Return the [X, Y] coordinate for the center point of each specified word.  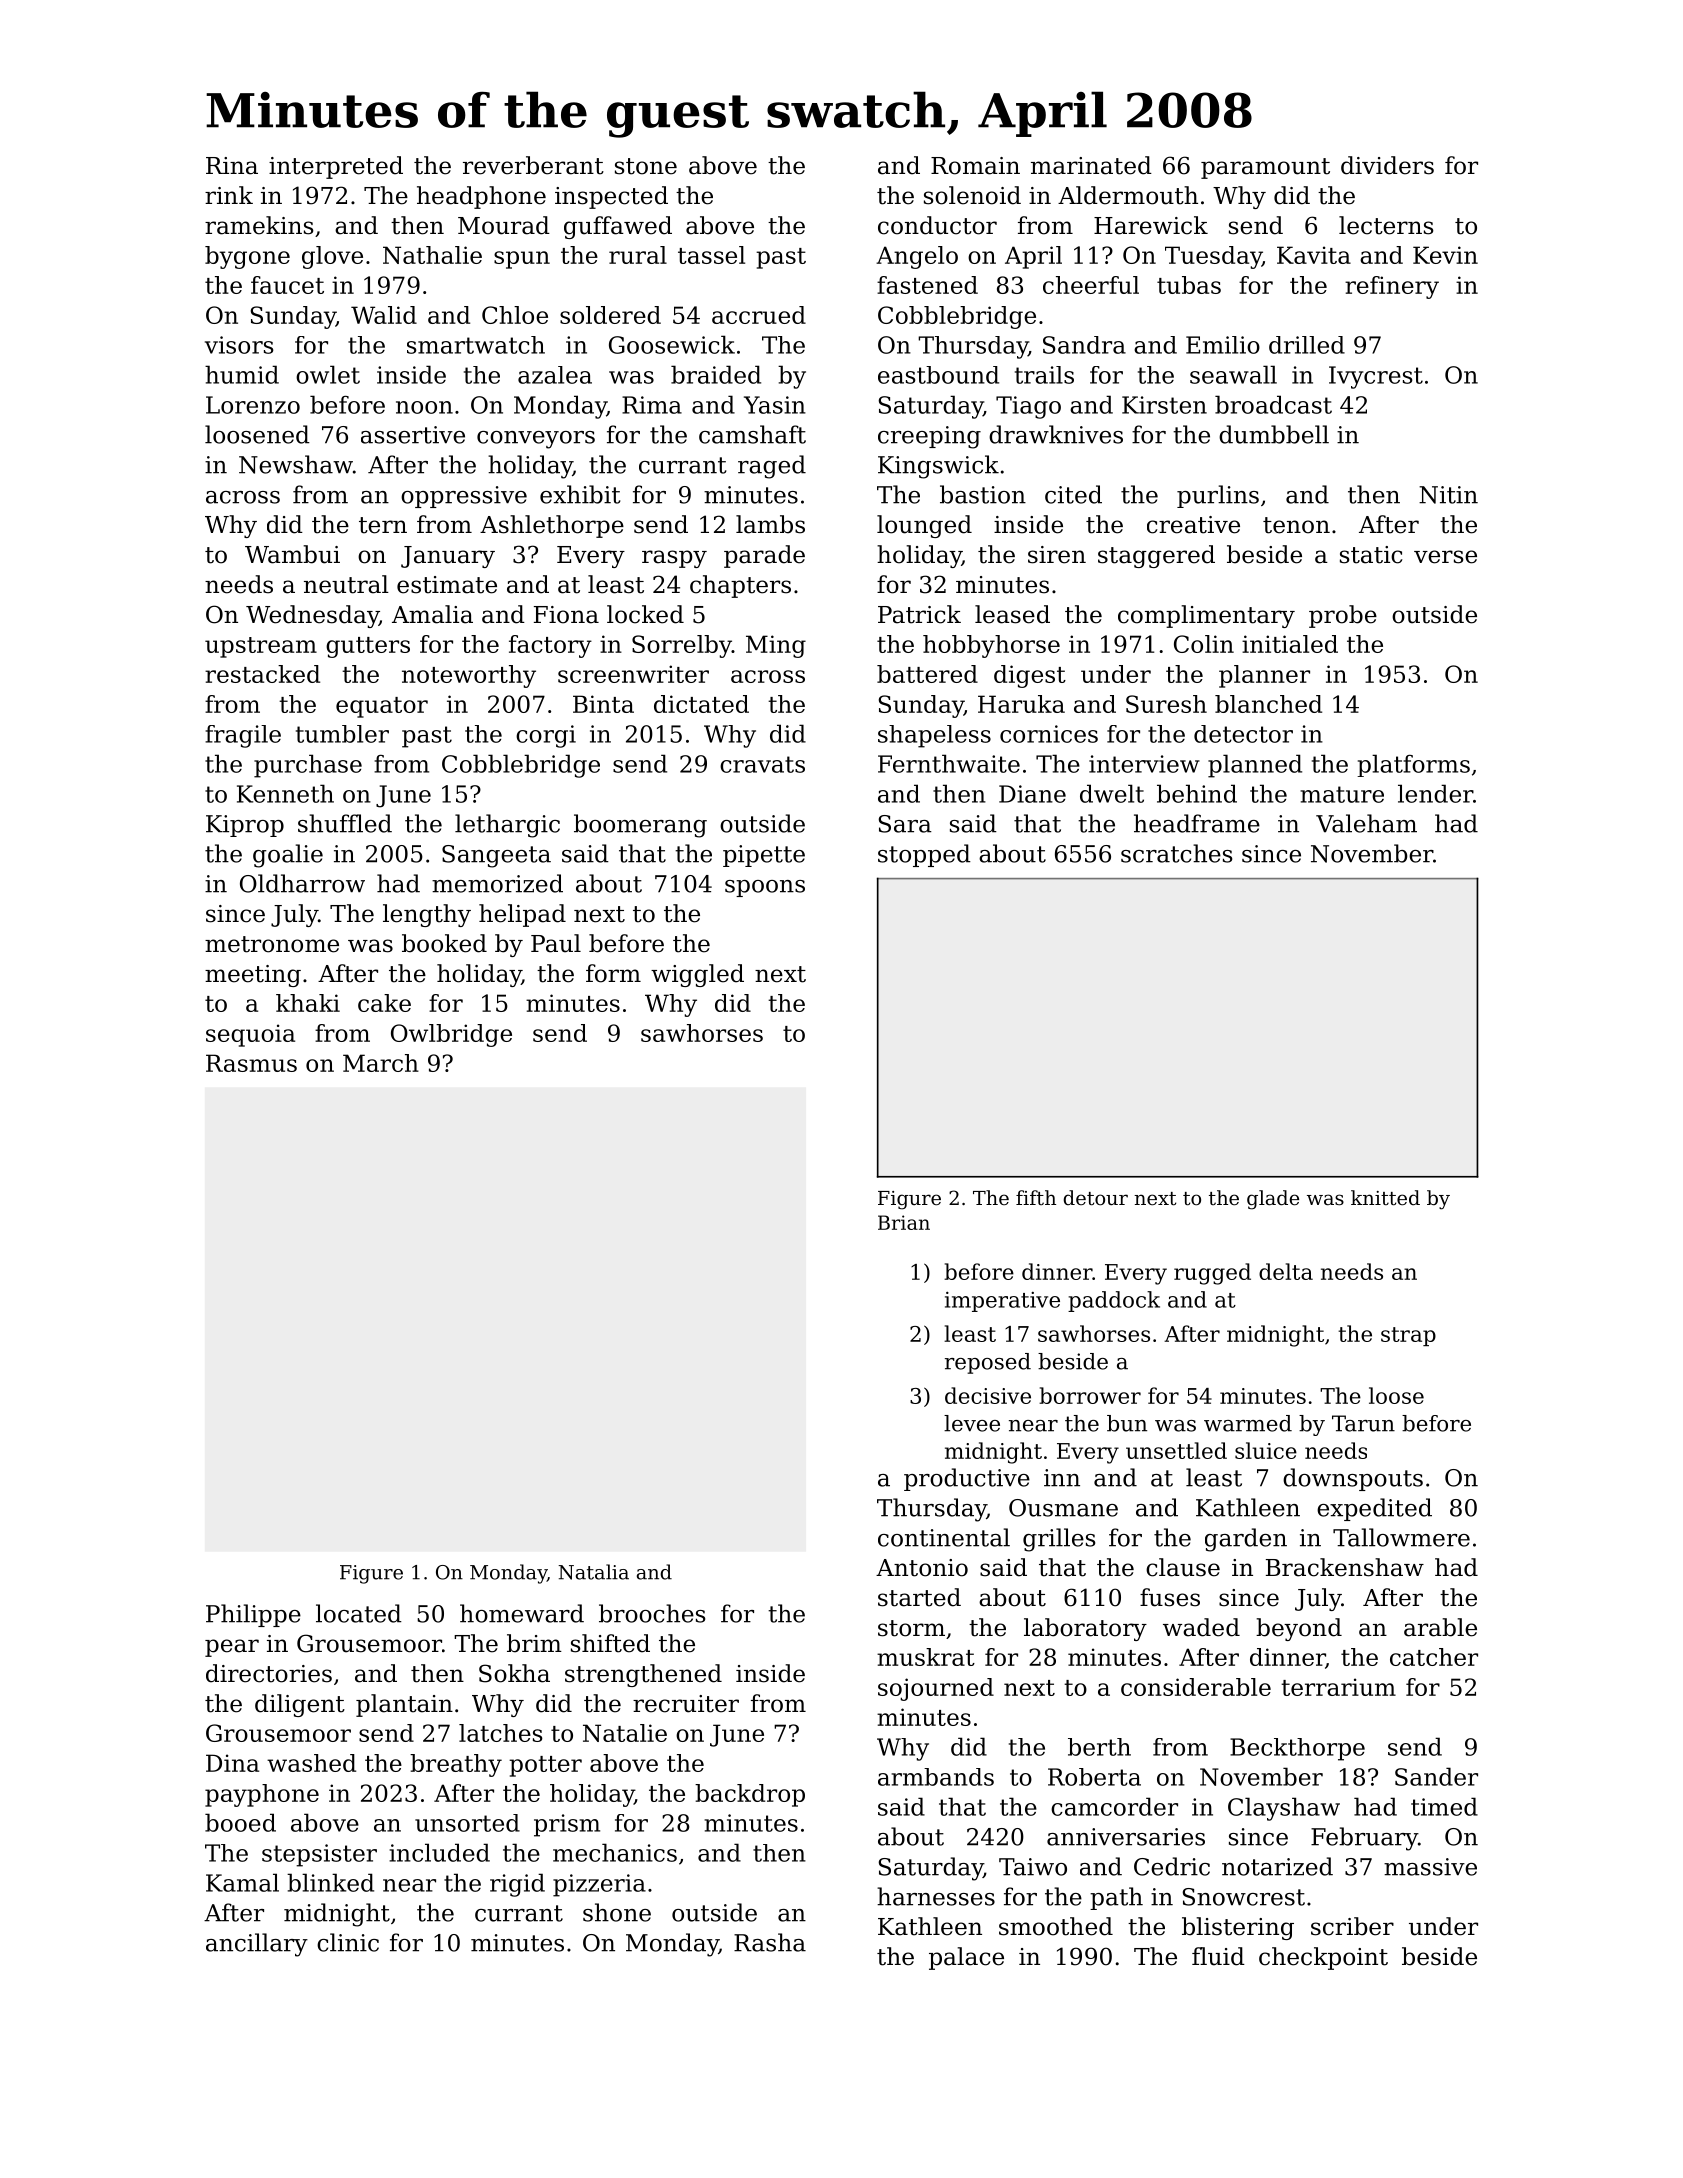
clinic [348, 1942]
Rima [652, 405]
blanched [1268, 704]
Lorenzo [253, 405]
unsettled [1176, 1450]
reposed [988, 1363]
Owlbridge [451, 1035]
